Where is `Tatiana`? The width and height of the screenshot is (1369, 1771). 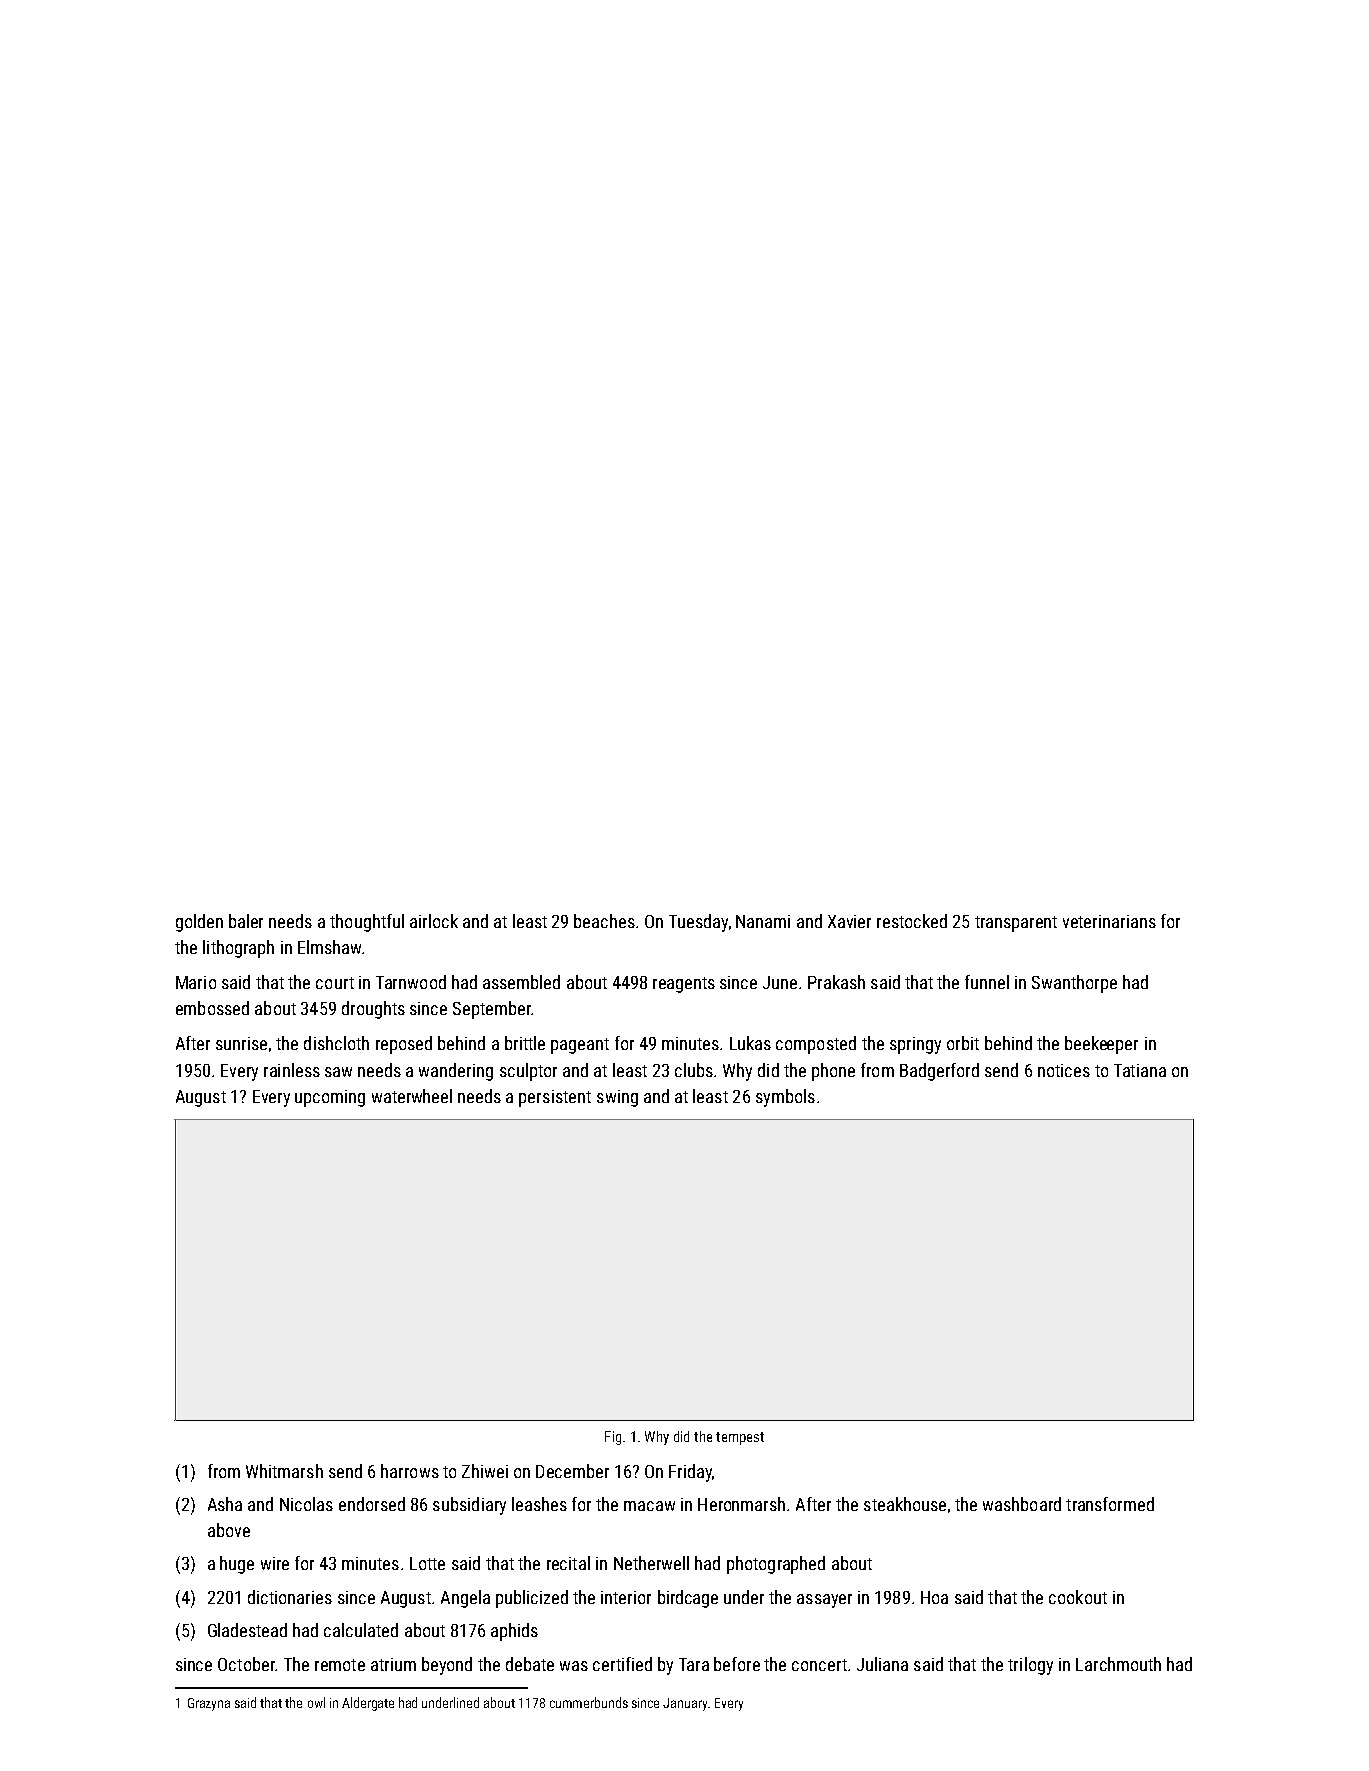 Tatiana is located at coordinates (1140, 1070).
